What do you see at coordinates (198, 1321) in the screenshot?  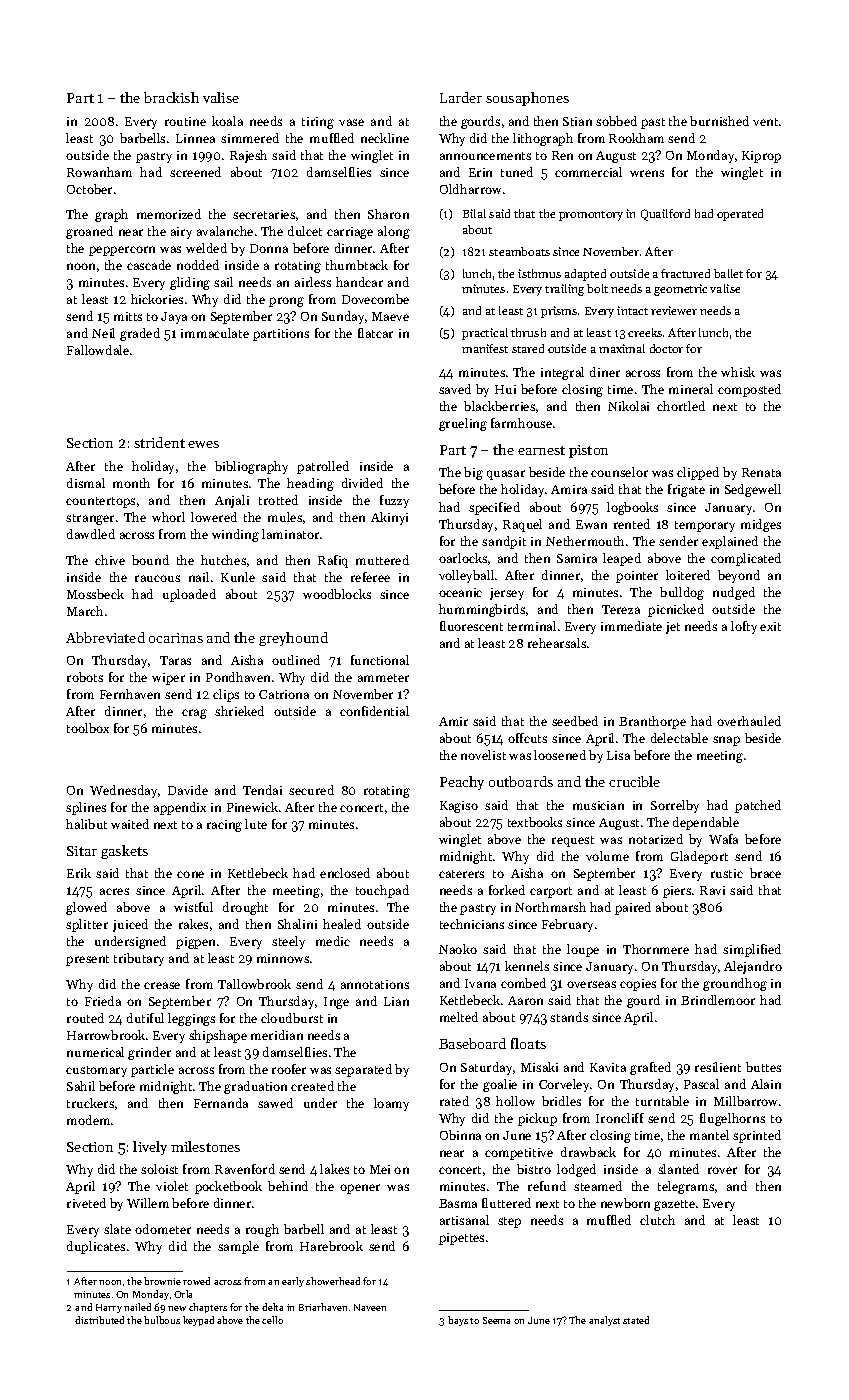 I see `keypad` at bounding box center [198, 1321].
